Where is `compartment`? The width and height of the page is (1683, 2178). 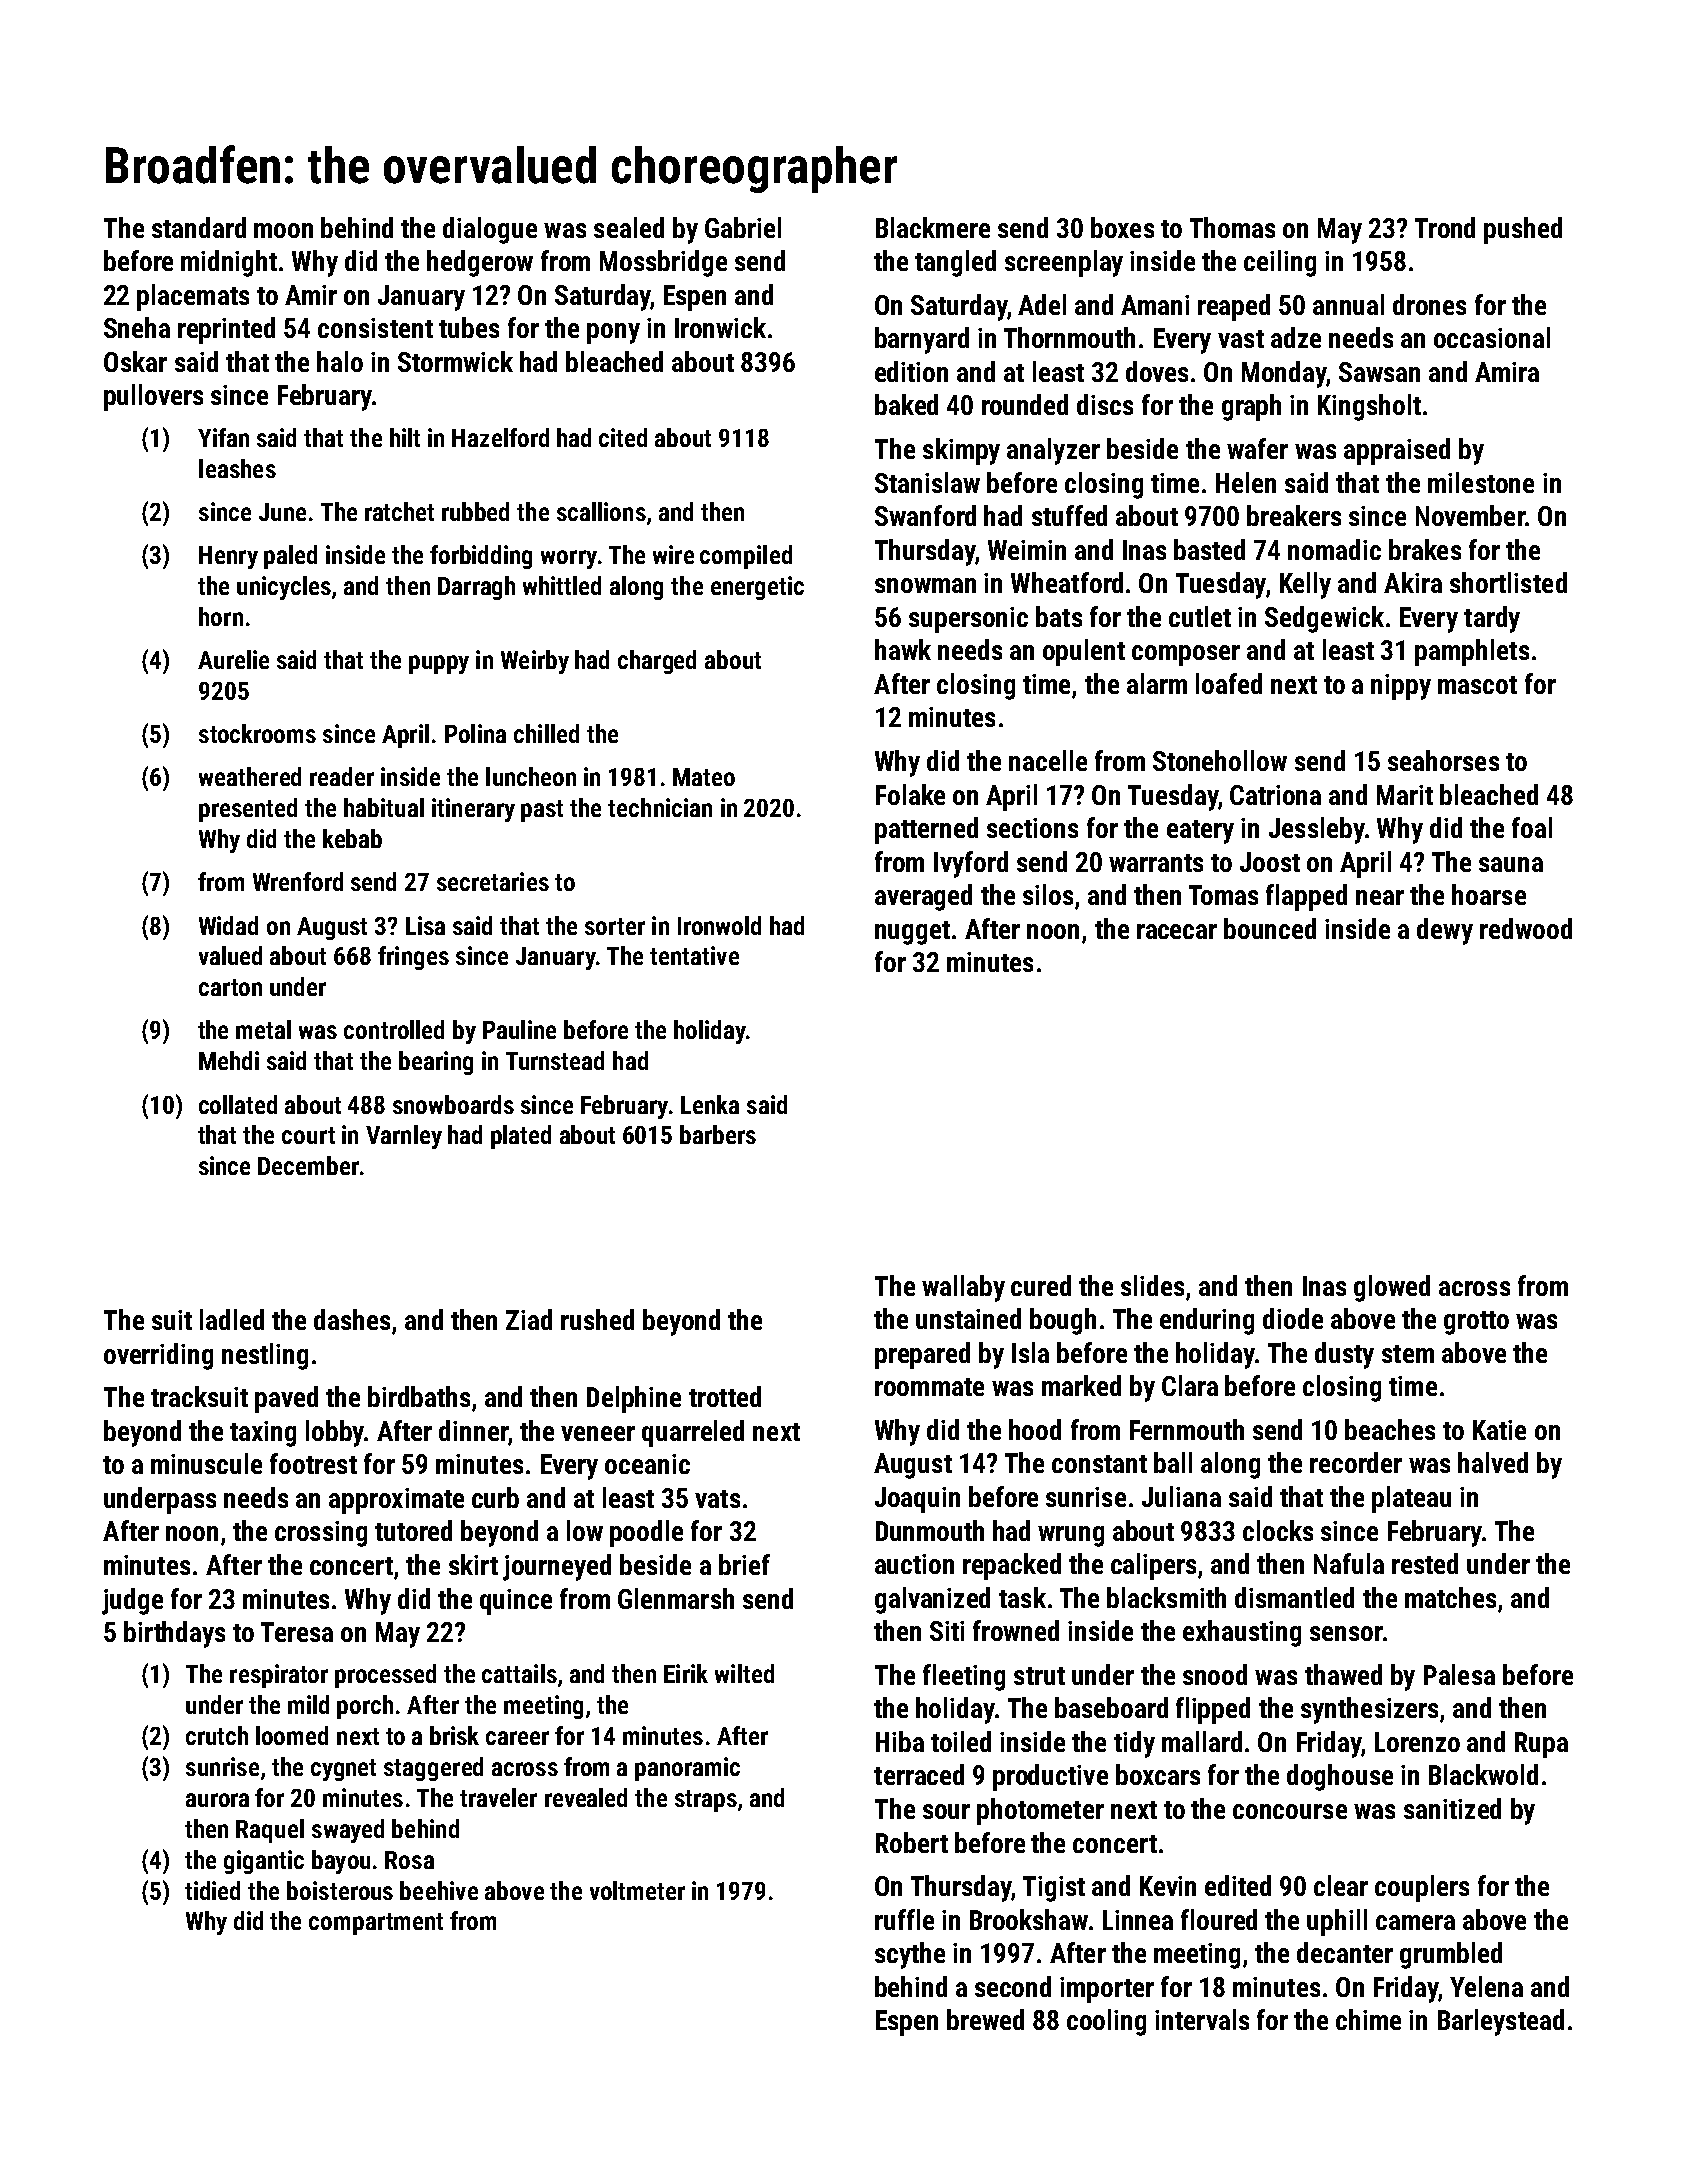 compartment is located at coordinates (376, 1924).
